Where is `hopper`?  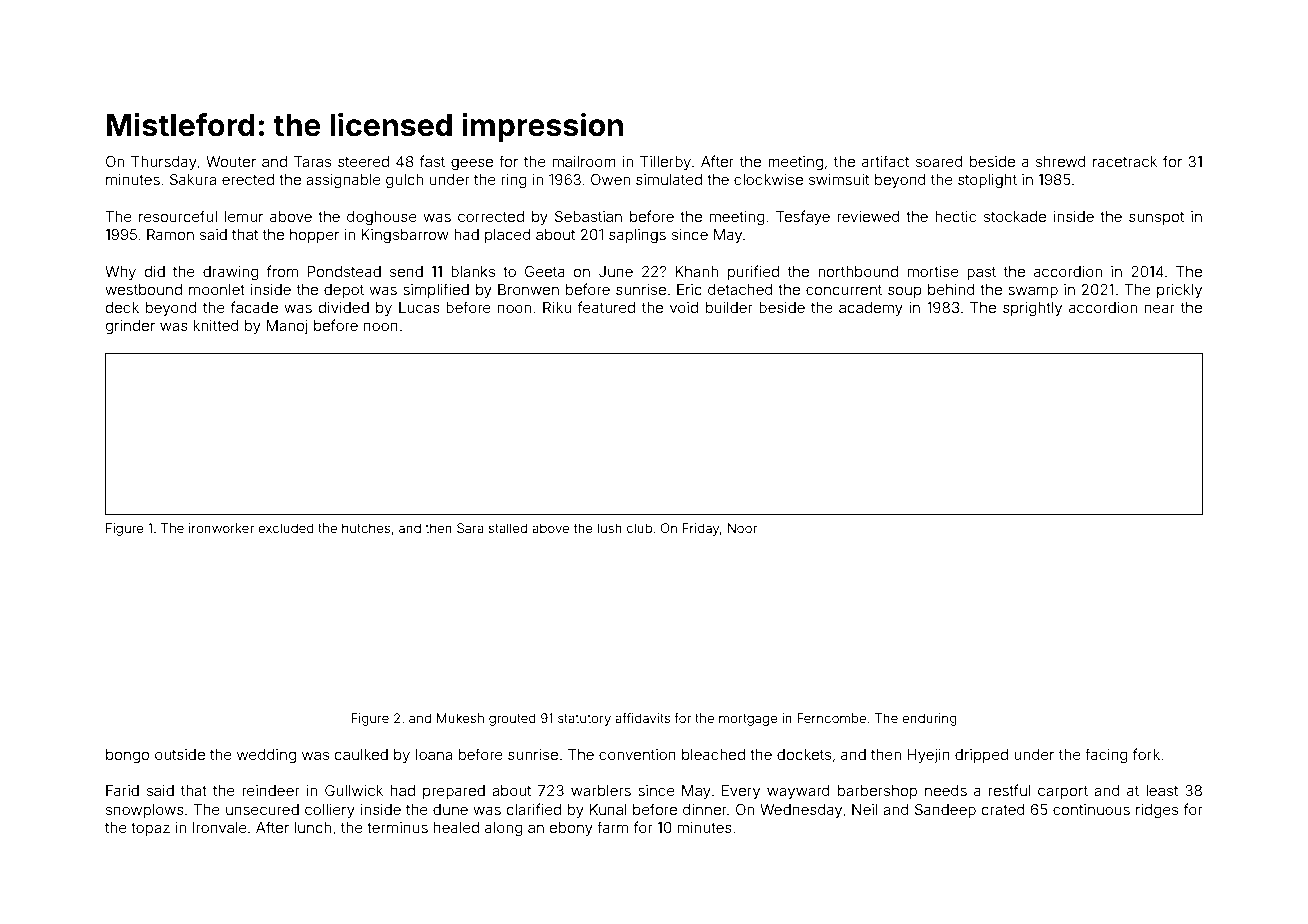 hopper is located at coordinates (314, 236).
